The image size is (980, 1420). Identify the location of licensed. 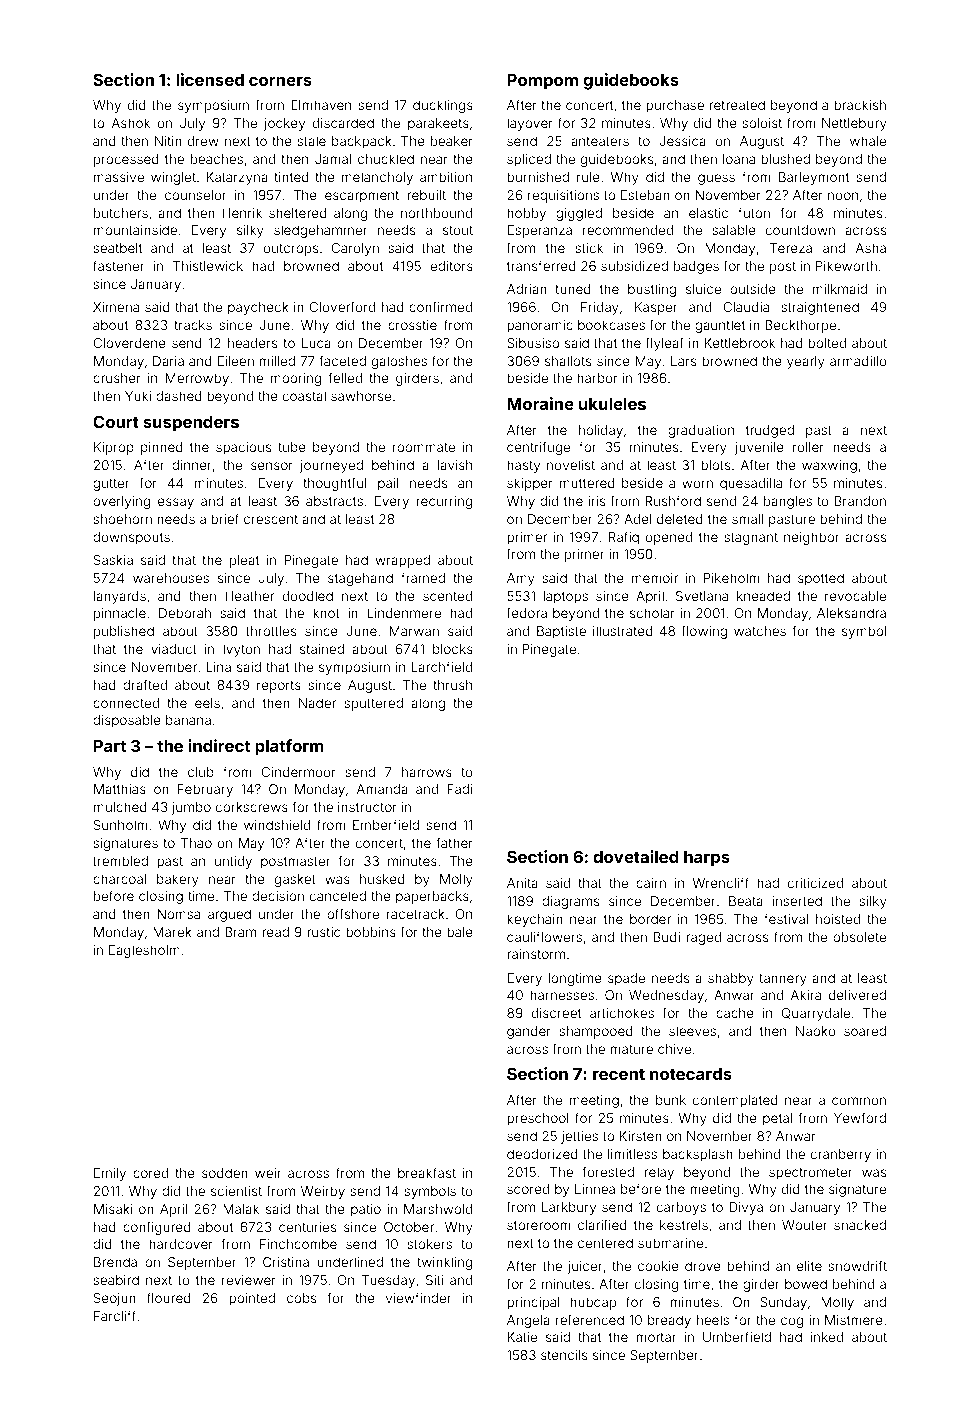
(210, 79).
